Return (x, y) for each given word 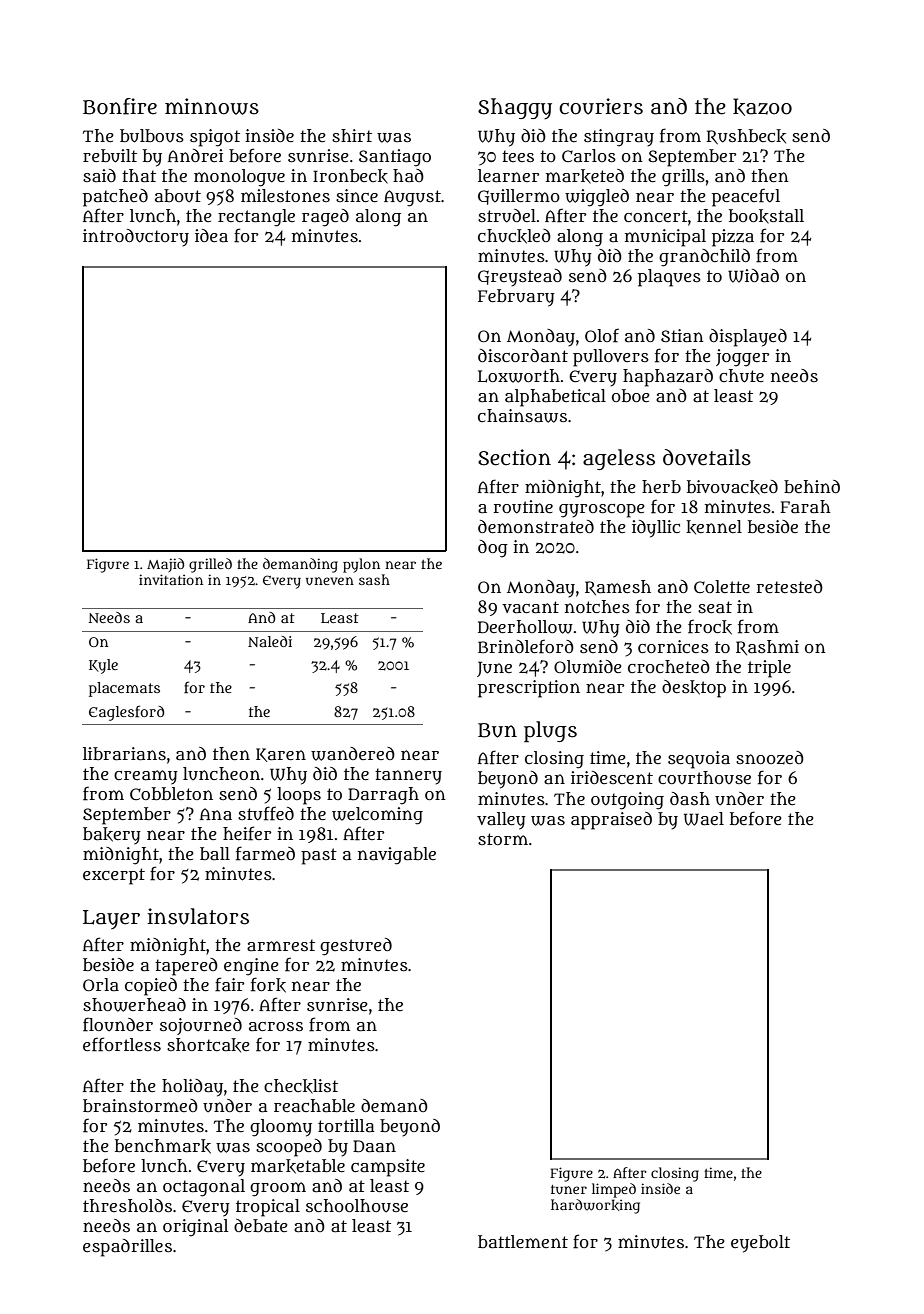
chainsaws (522, 416)
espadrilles (127, 1248)
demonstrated (536, 526)
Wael (704, 819)
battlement (523, 1241)
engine (251, 967)
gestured (356, 947)
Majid (165, 565)
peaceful (746, 197)
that (139, 175)
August (412, 198)
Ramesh (618, 587)
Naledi (270, 641)
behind (812, 486)
